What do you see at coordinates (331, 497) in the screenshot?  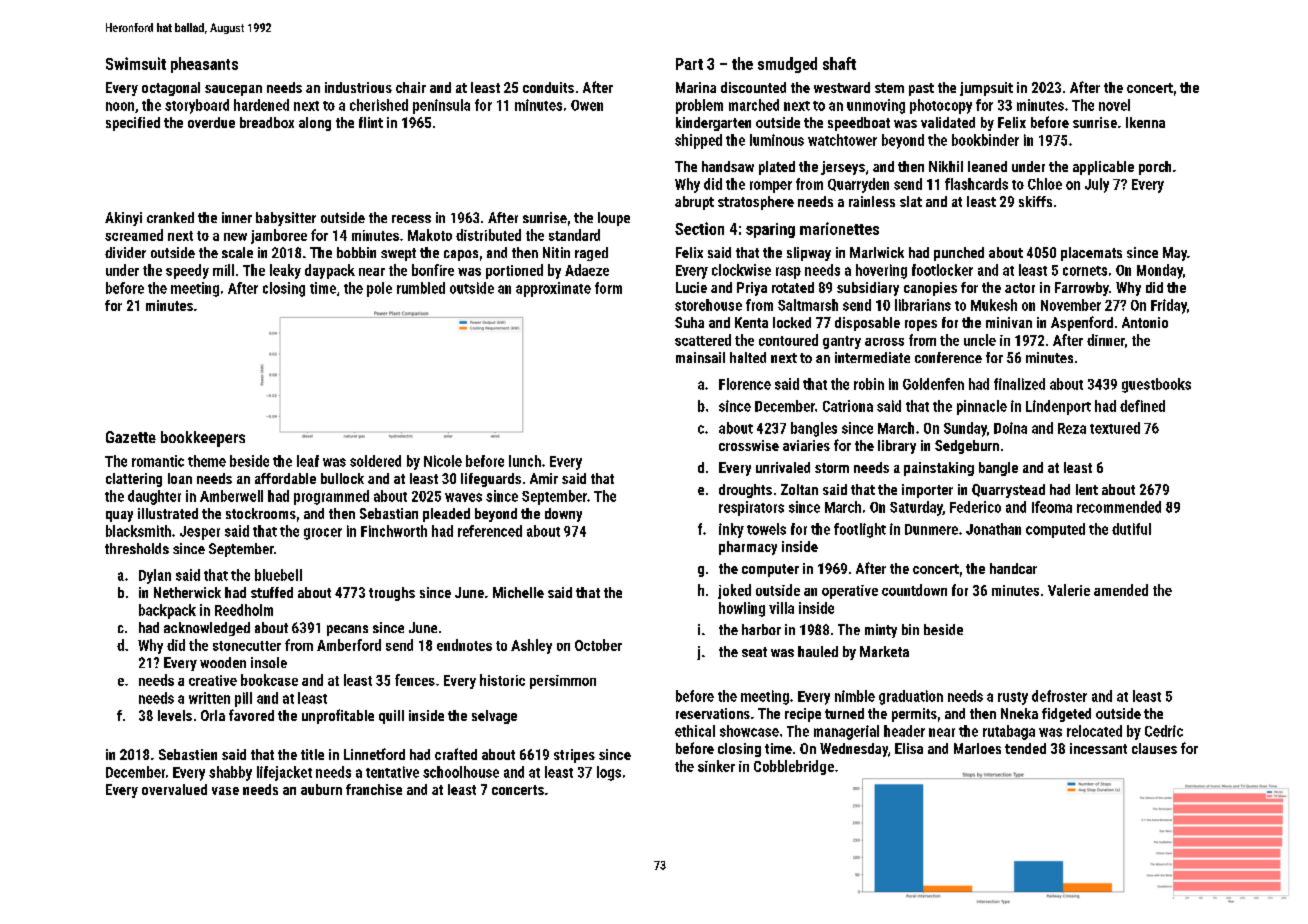 I see `programmed` at bounding box center [331, 497].
